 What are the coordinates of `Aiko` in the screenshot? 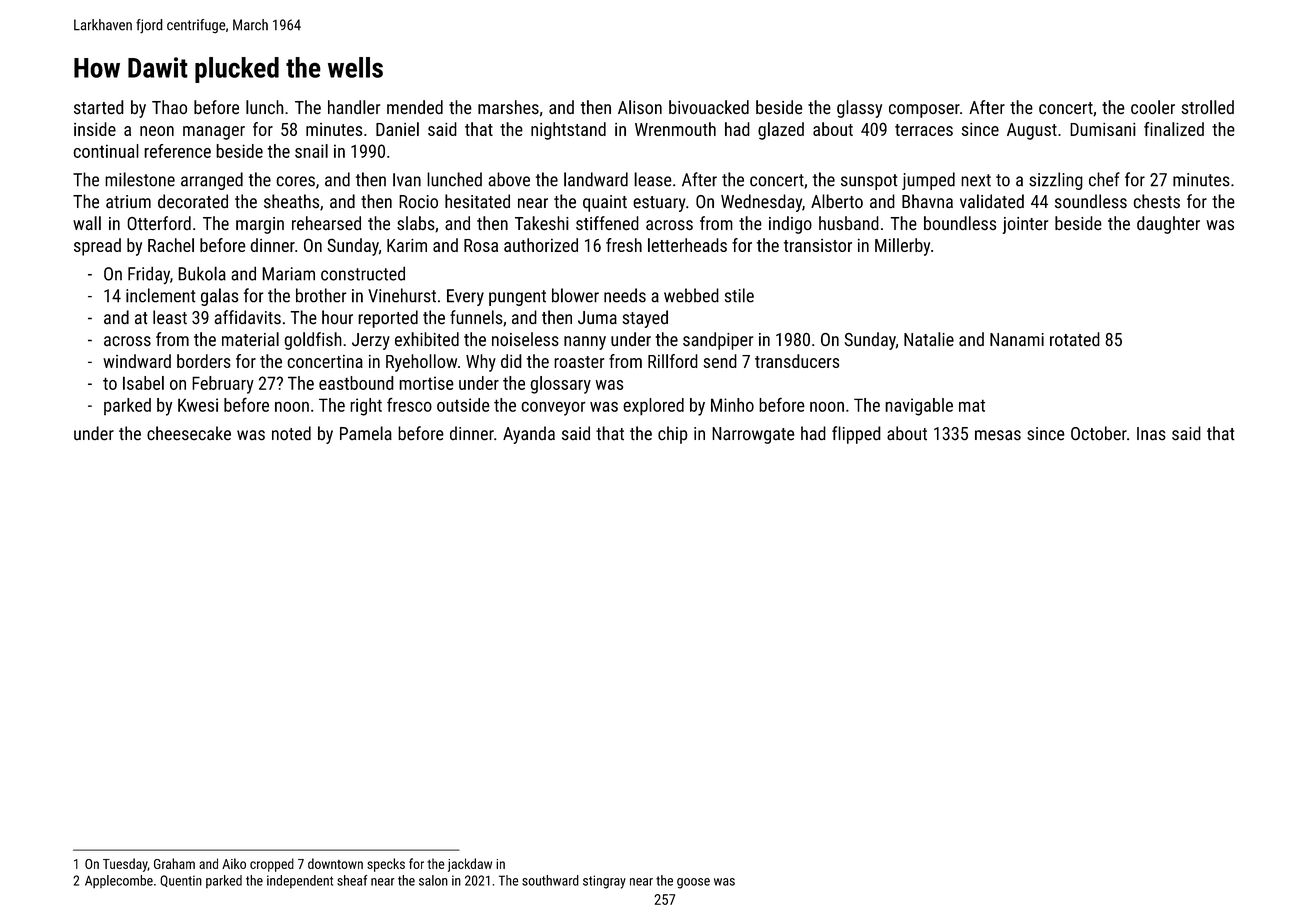 It's located at (234, 863).
